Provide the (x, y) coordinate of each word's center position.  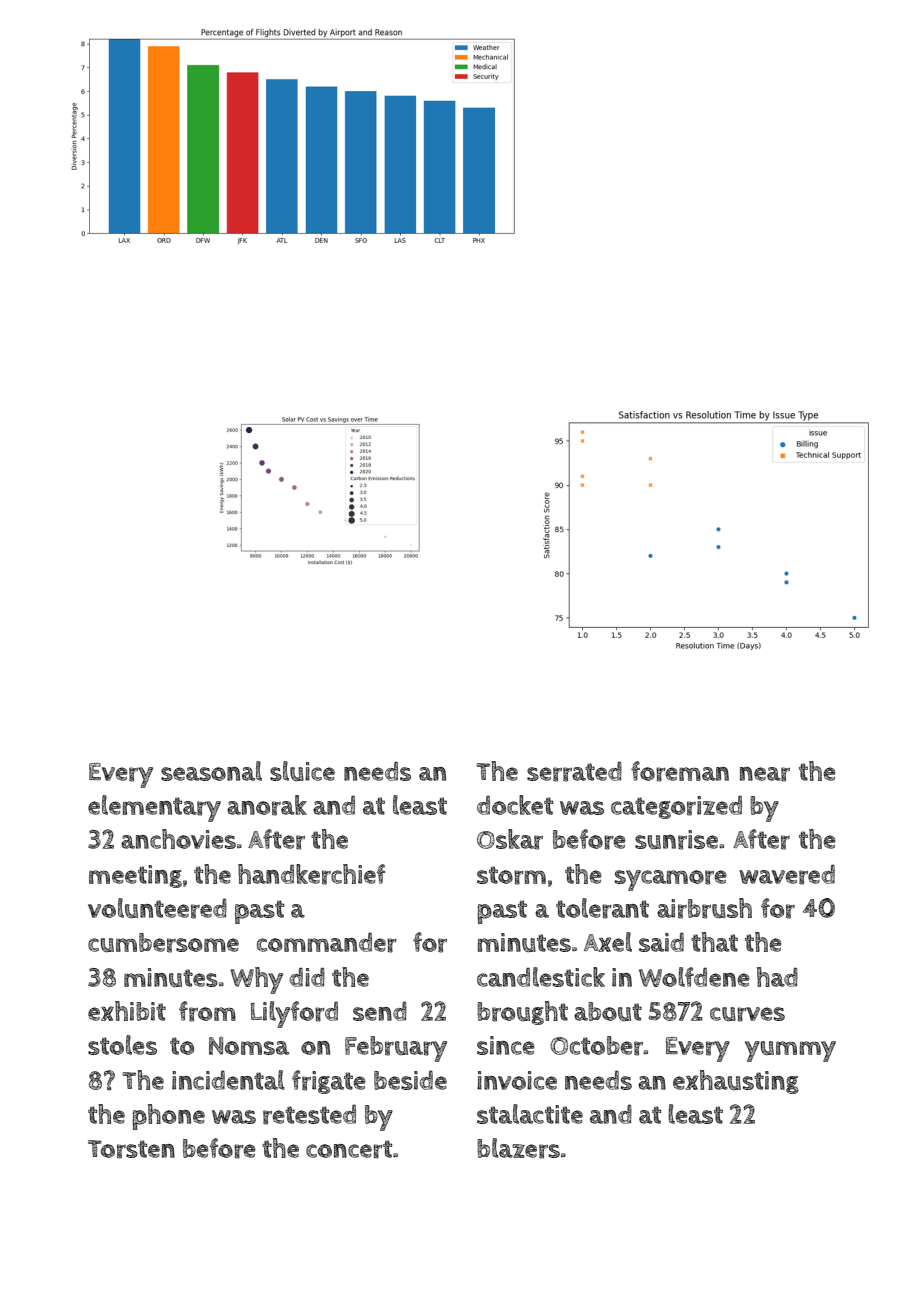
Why (256, 980)
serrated (574, 772)
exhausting (736, 1082)
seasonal (211, 771)
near (765, 774)
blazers (518, 1148)
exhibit (127, 1011)
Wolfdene (694, 977)
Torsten (131, 1149)
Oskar (510, 839)
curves (747, 1014)
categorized (676, 807)
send (380, 1011)
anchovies (178, 839)
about (608, 1011)
